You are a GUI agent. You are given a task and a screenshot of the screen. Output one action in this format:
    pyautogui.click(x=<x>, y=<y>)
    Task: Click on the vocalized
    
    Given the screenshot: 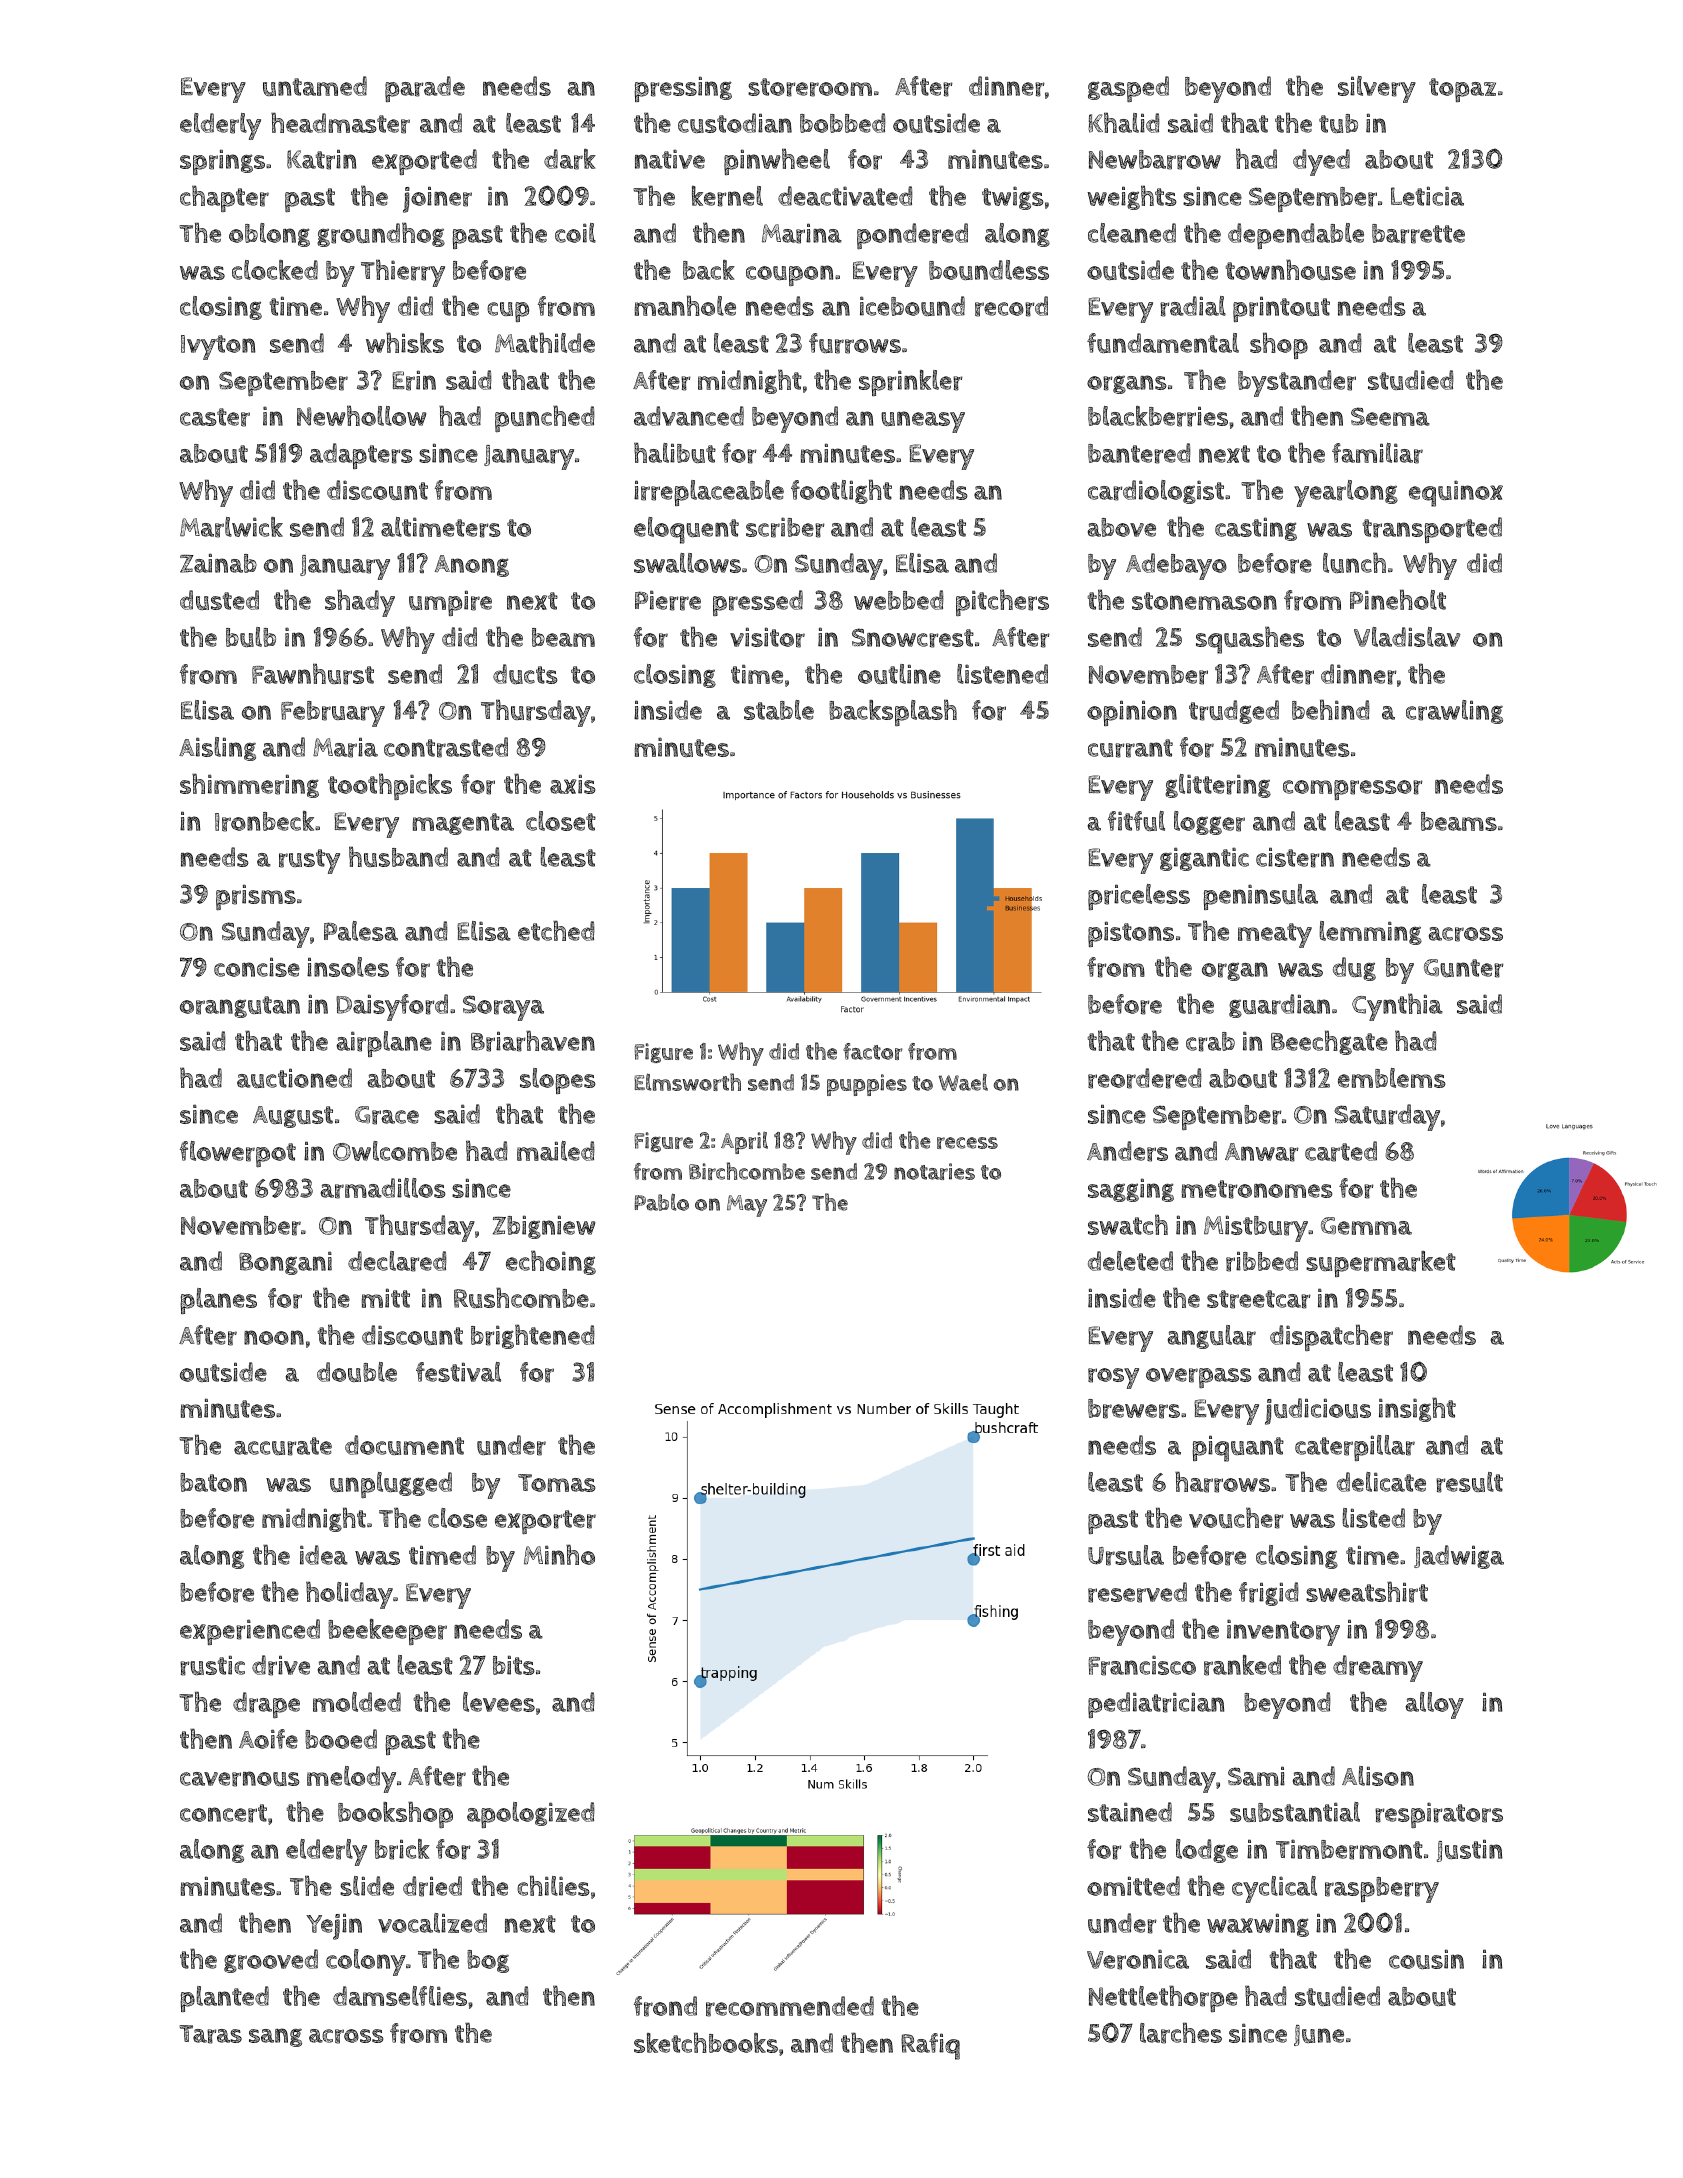 What is the action you would take?
    pyautogui.click(x=432, y=1923)
